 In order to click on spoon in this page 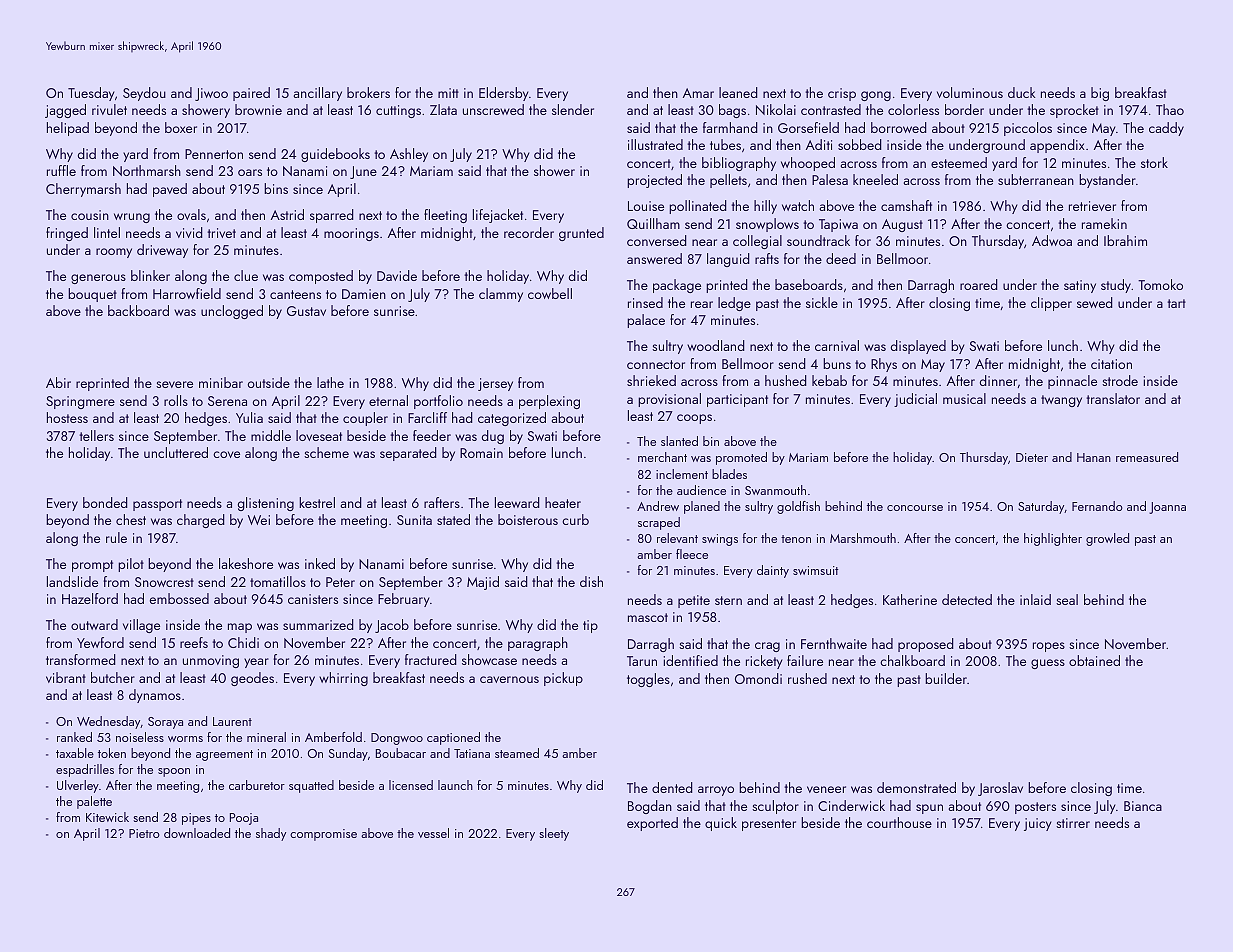, I will do `click(174, 772)`.
